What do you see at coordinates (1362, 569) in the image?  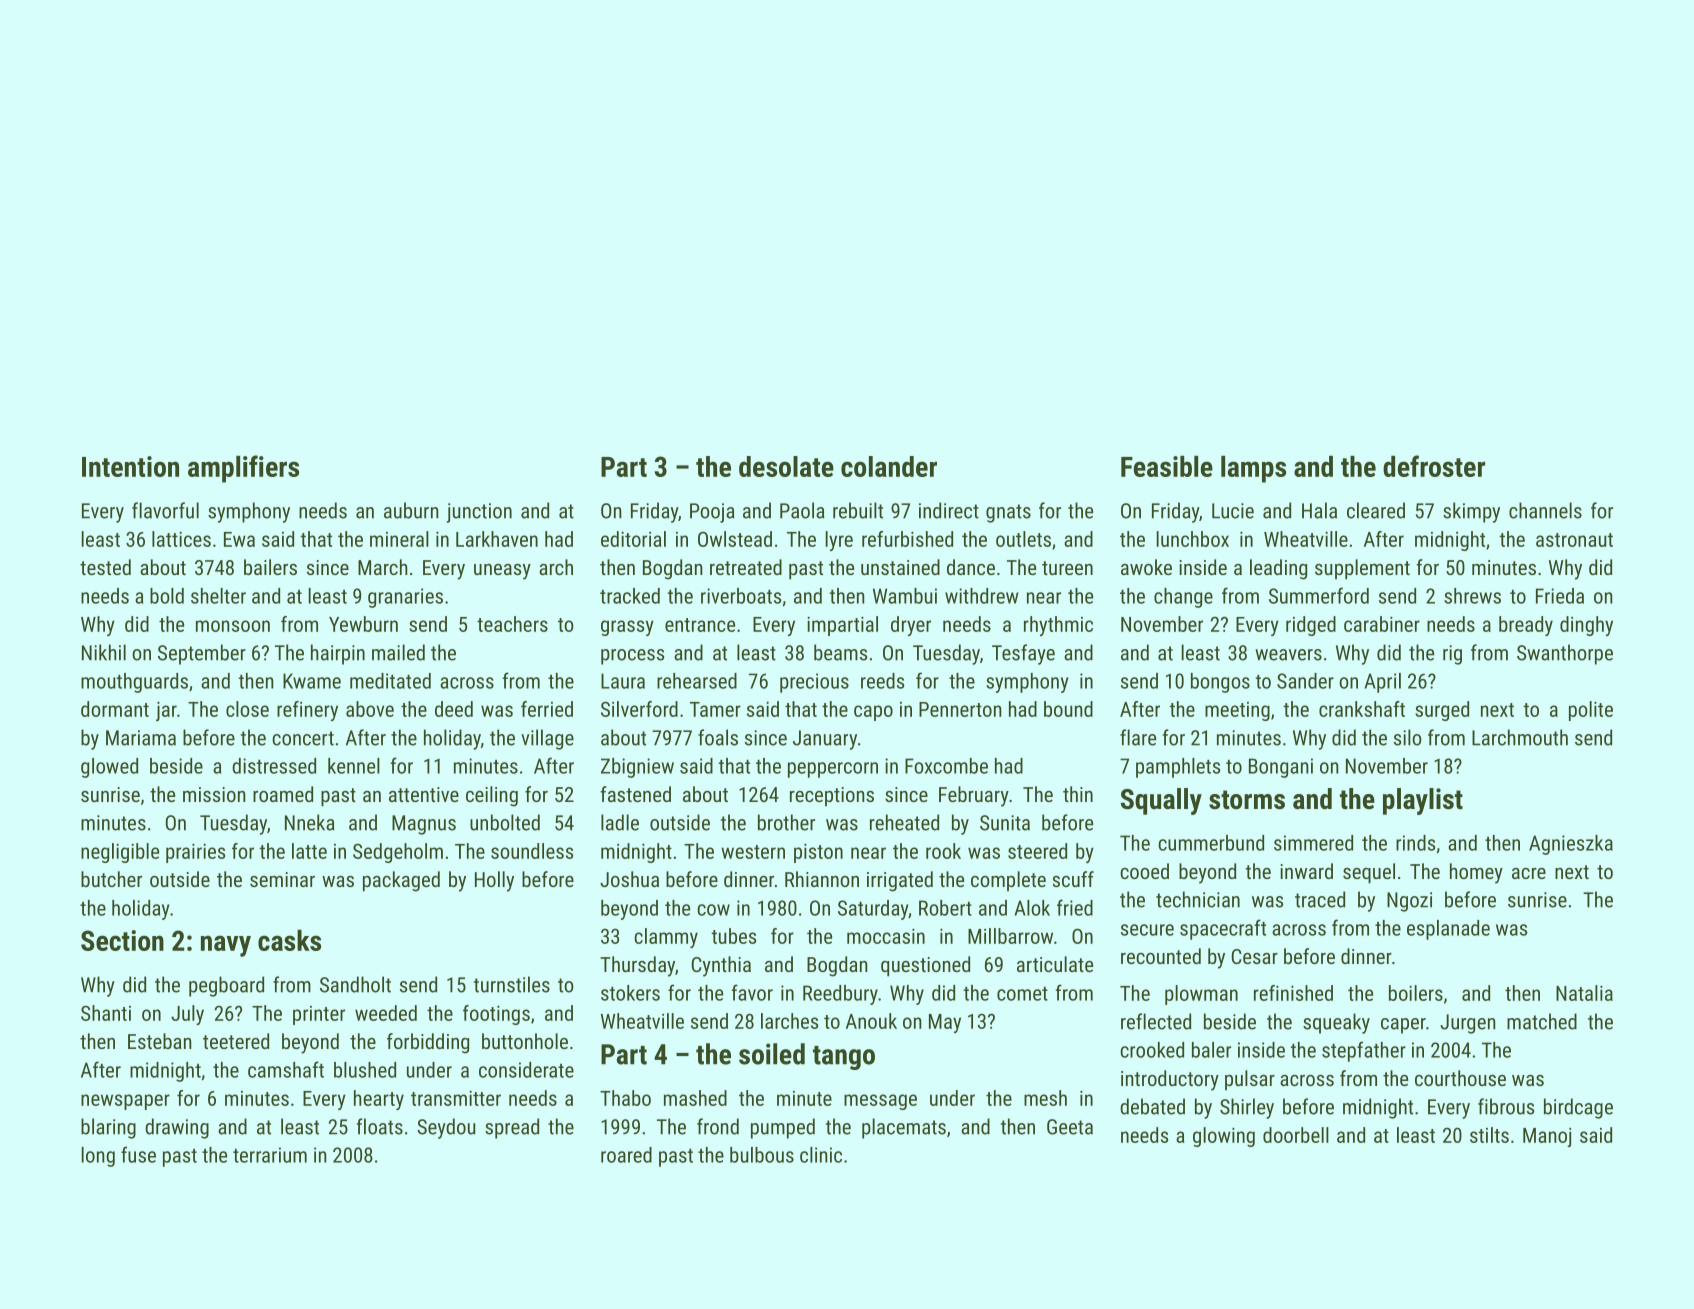 I see `supplement` at bounding box center [1362, 569].
